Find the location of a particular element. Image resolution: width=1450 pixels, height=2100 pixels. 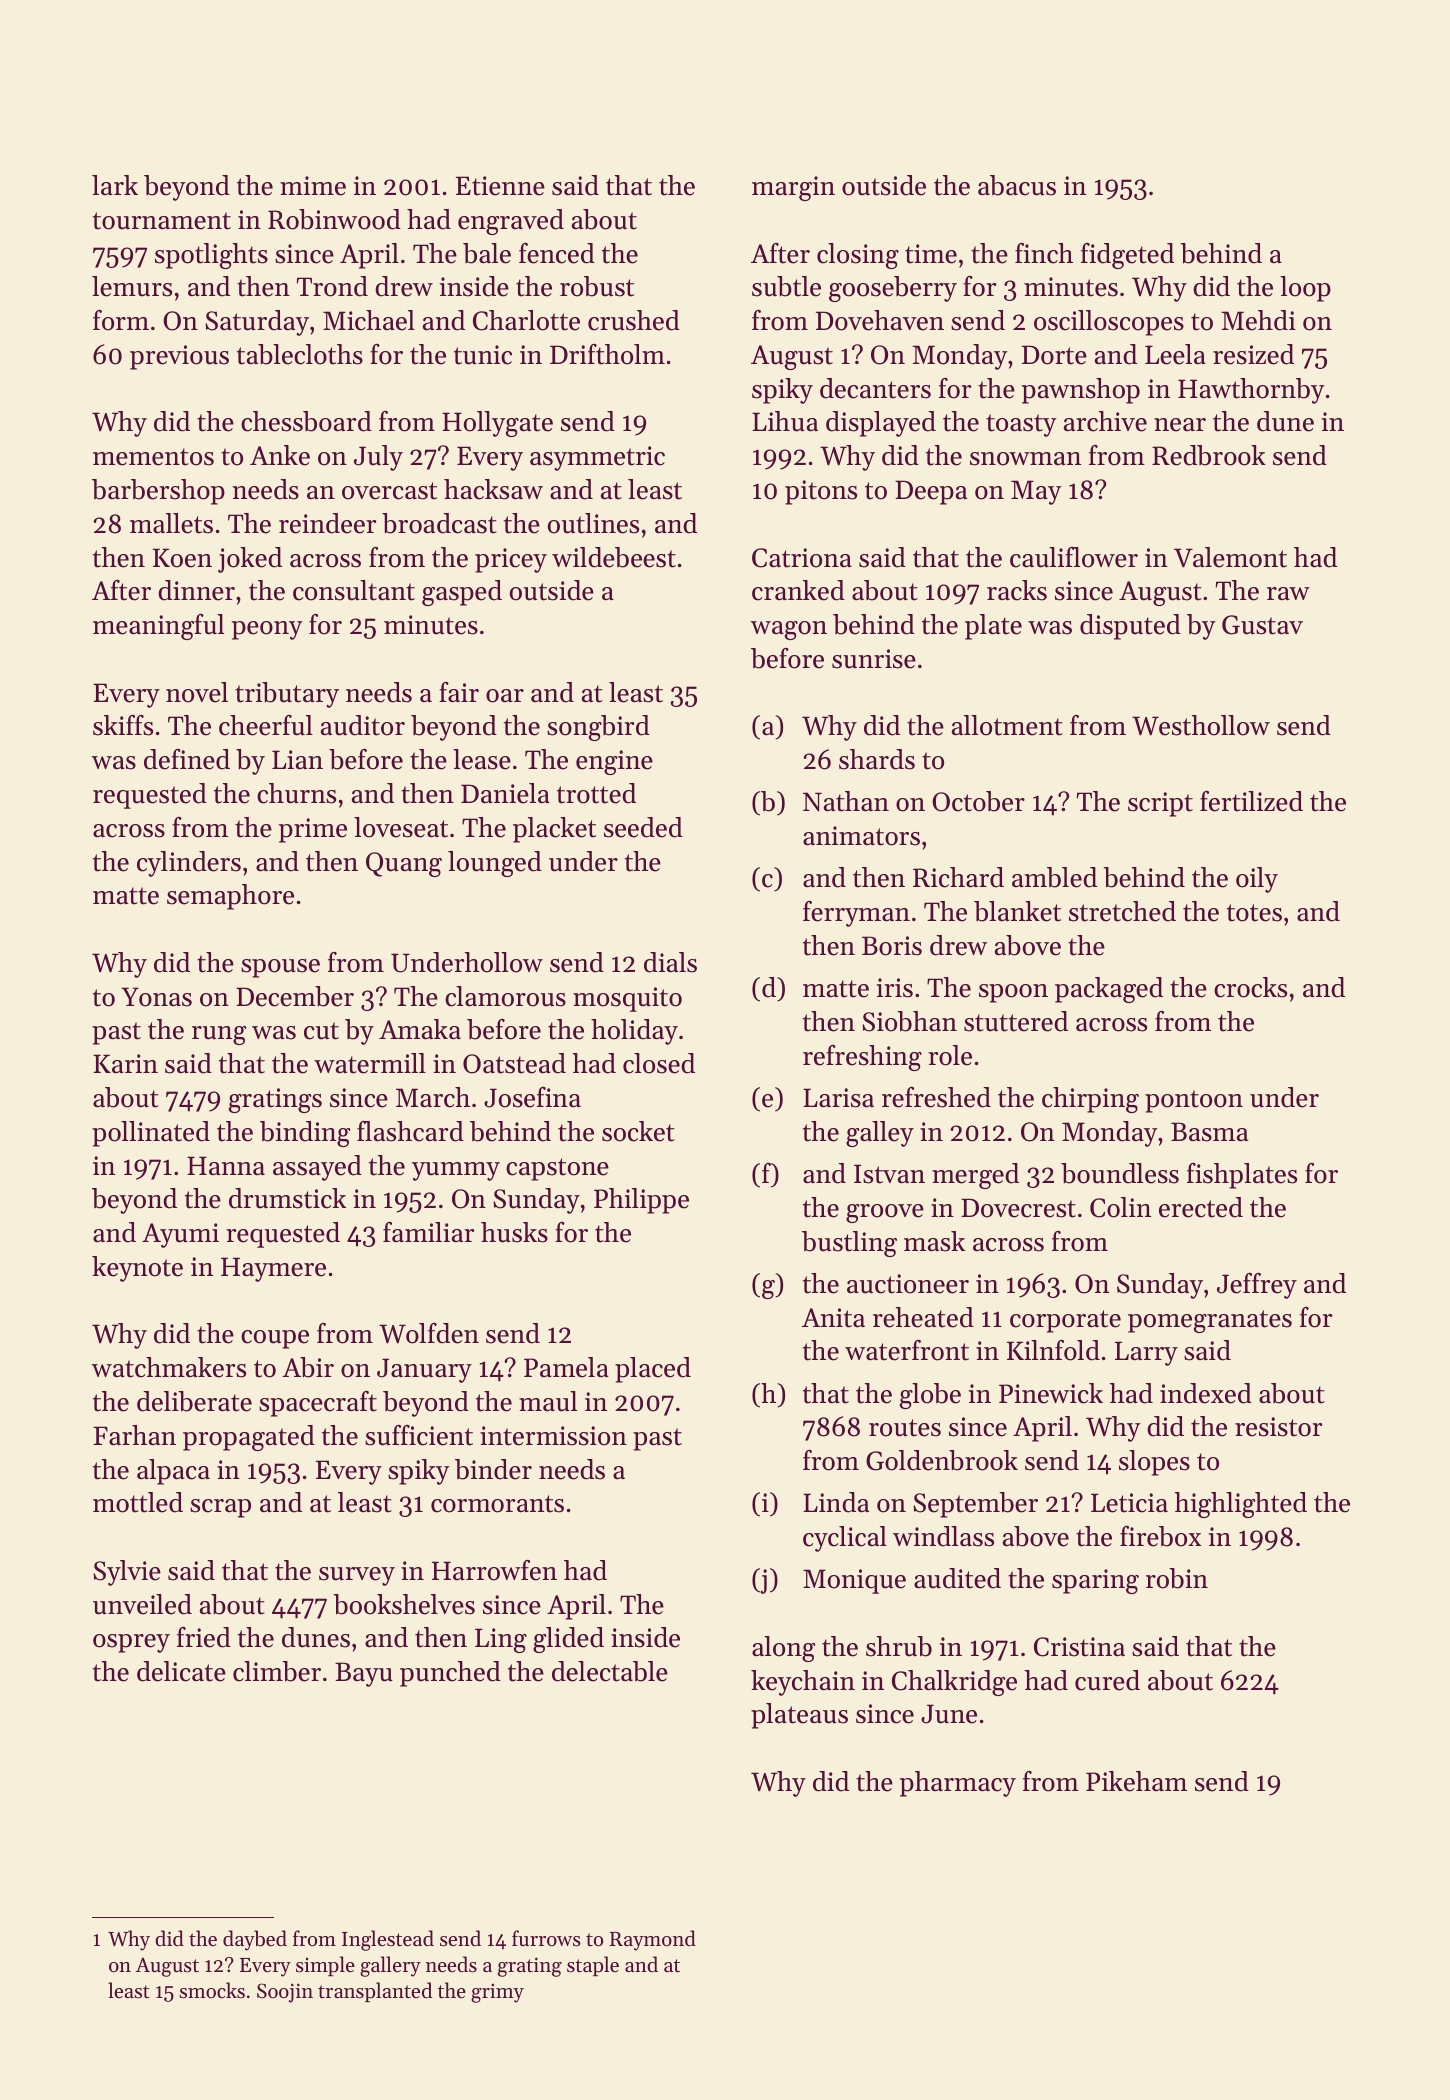

Dorte is located at coordinates (1054, 355).
